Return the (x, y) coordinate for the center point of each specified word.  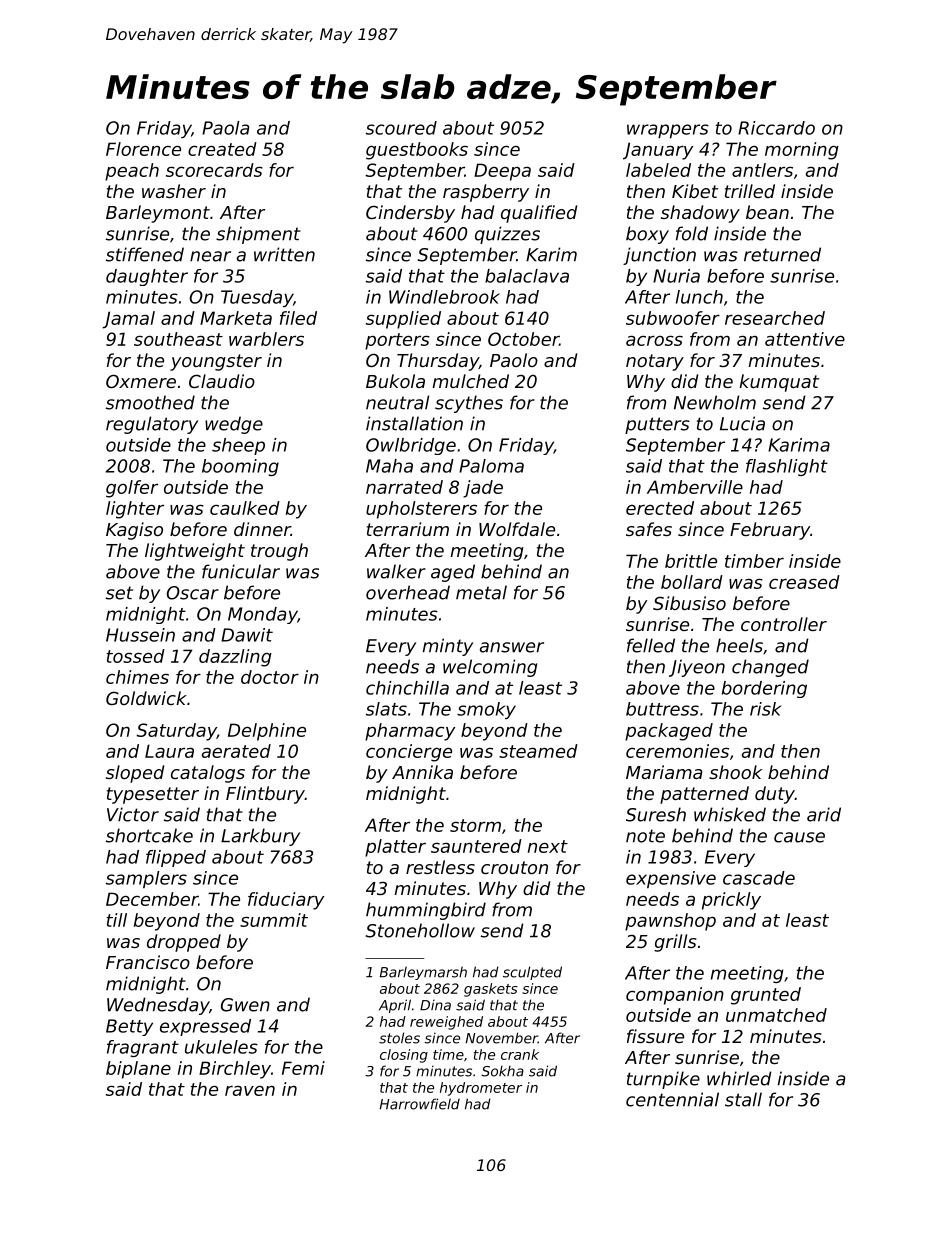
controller (784, 624)
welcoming (490, 668)
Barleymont (158, 214)
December (152, 899)
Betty (129, 1027)
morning (802, 151)
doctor (270, 677)
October (523, 339)
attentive (805, 339)
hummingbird (426, 911)
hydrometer (481, 1089)
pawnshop (670, 922)
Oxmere (141, 381)
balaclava (527, 276)
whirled (739, 1078)
